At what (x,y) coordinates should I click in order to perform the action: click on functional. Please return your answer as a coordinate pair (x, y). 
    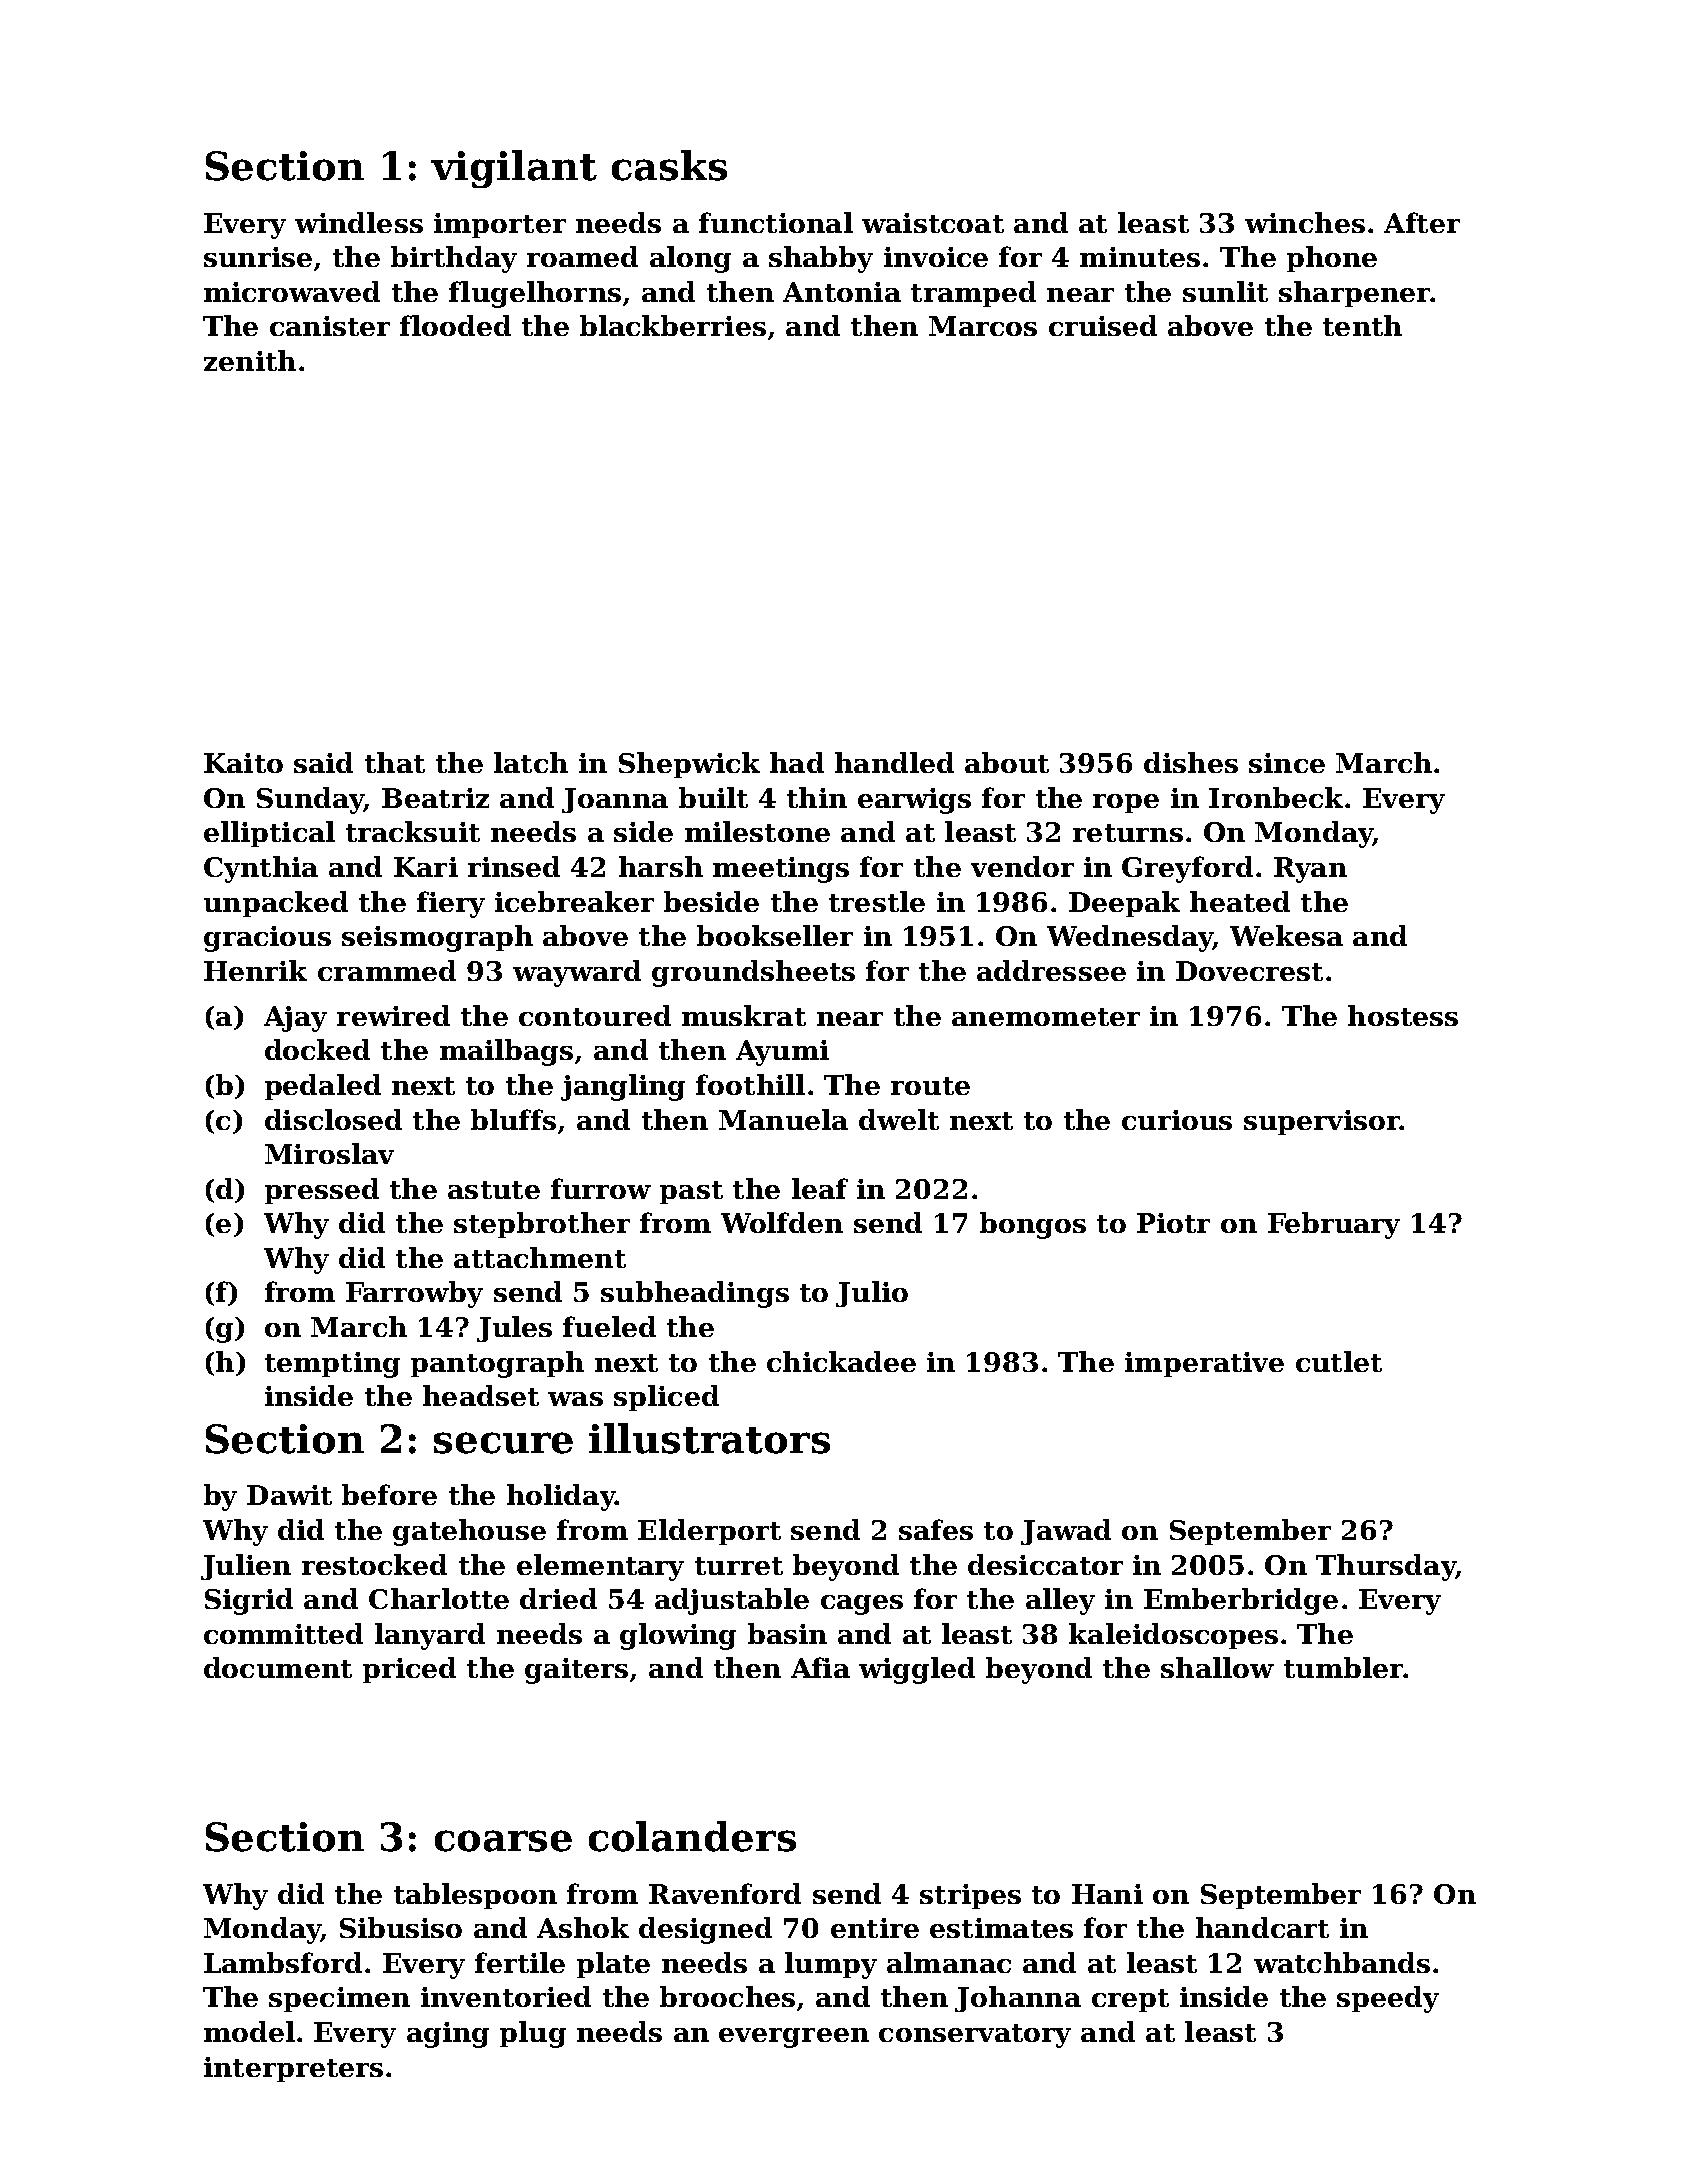
    Looking at the image, I should click on (776, 222).
